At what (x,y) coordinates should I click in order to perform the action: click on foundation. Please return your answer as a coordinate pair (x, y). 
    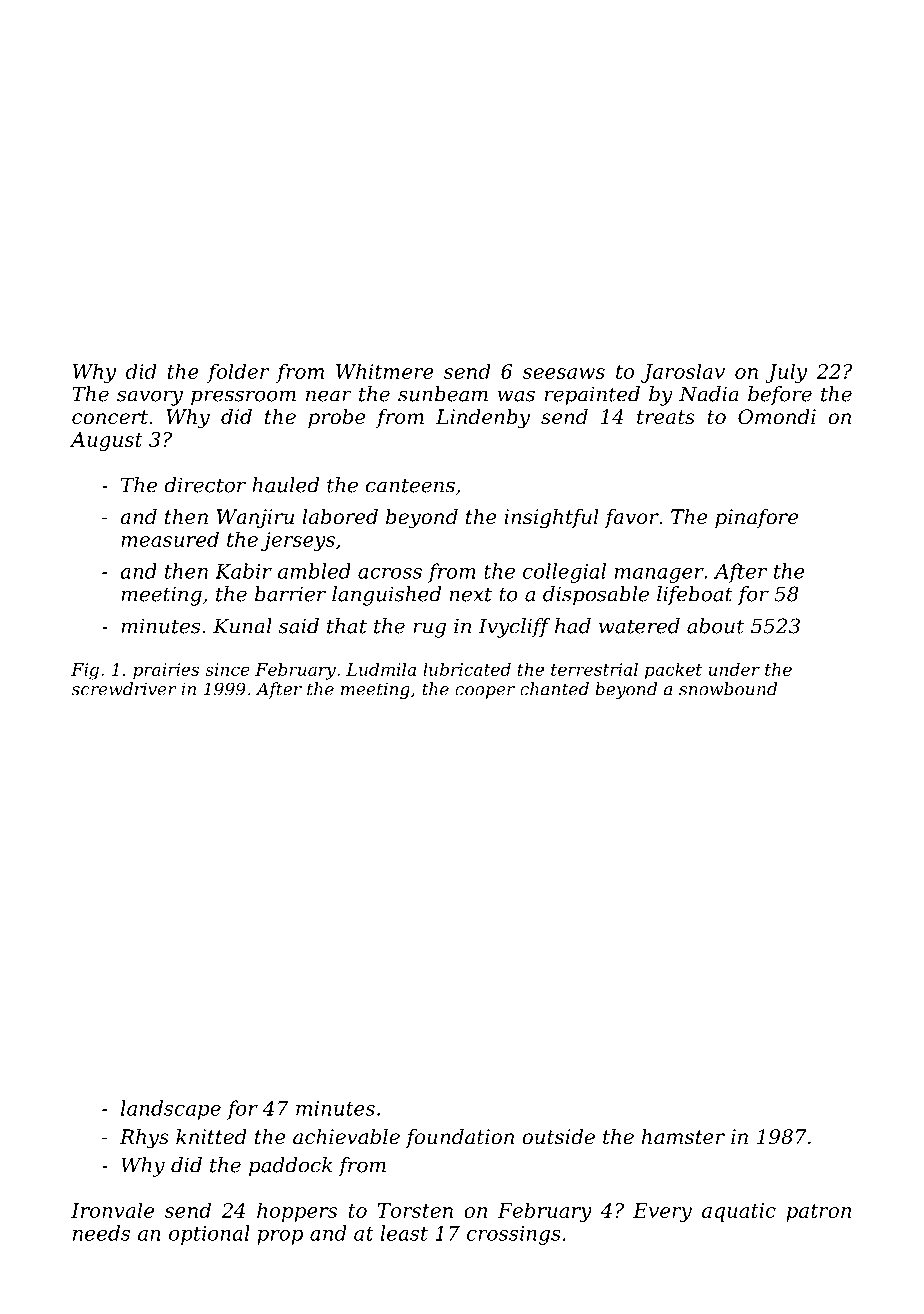
    Looking at the image, I should click on (459, 1138).
